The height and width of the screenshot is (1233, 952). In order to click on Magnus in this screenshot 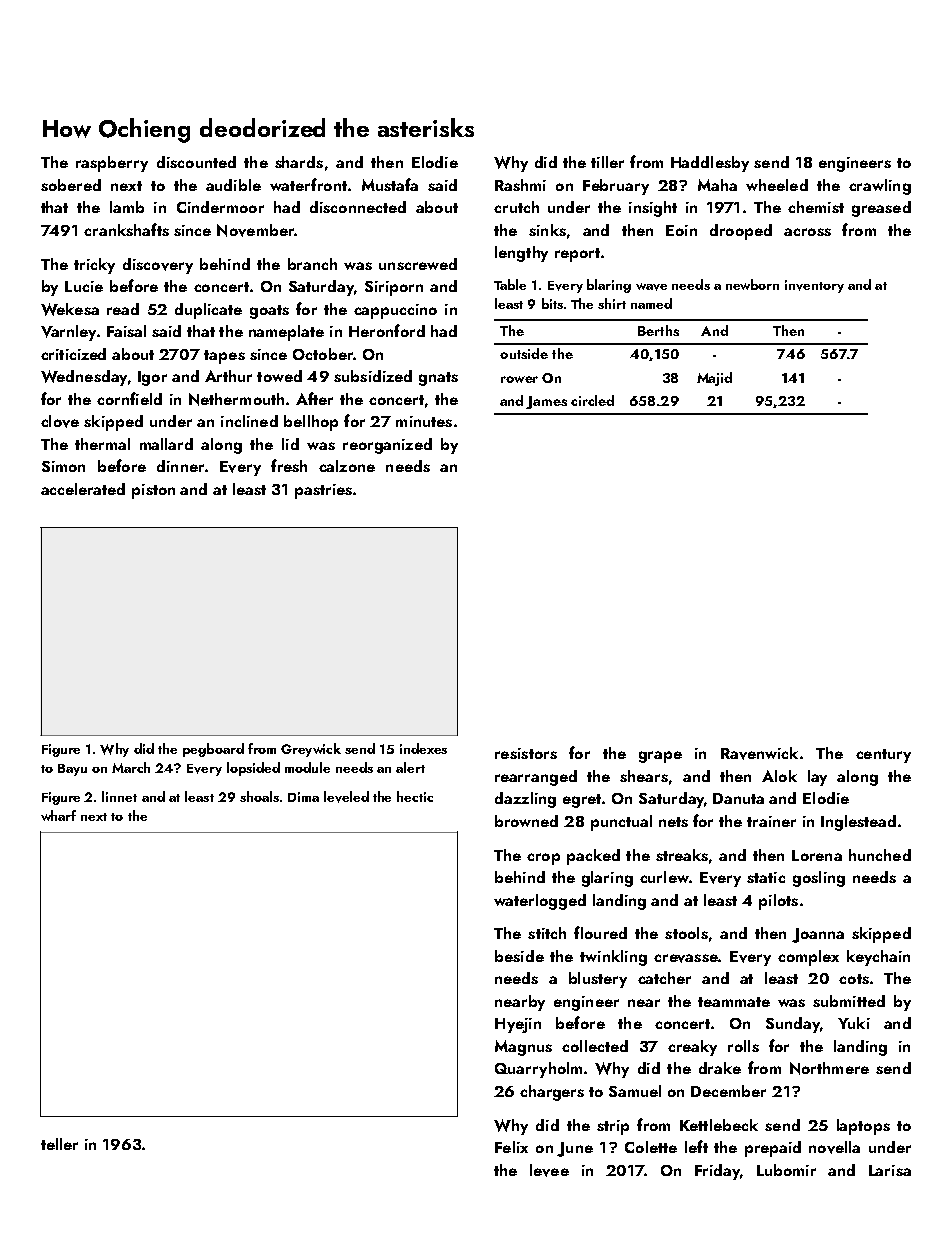, I will do `click(523, 1048)`.
